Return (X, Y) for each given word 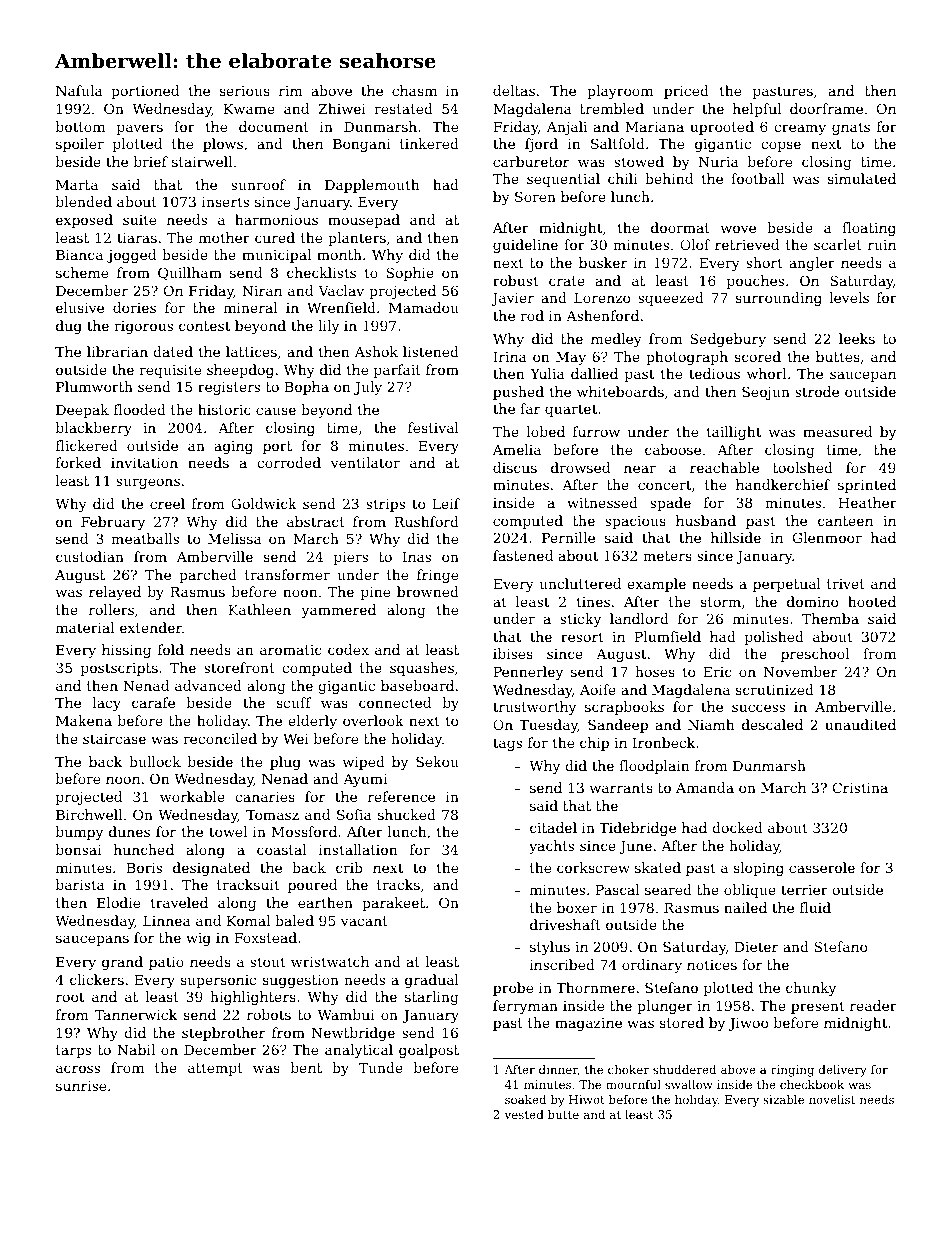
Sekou (437, 761)
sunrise (81, 1086)
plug (285, 763)
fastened (523, 555)
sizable (783, 1099)
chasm (414, 90)
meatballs (145, 538)
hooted (872, 601)
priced (686, 92)
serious (245, 91)
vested (524, 1114)
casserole (822, 867)
